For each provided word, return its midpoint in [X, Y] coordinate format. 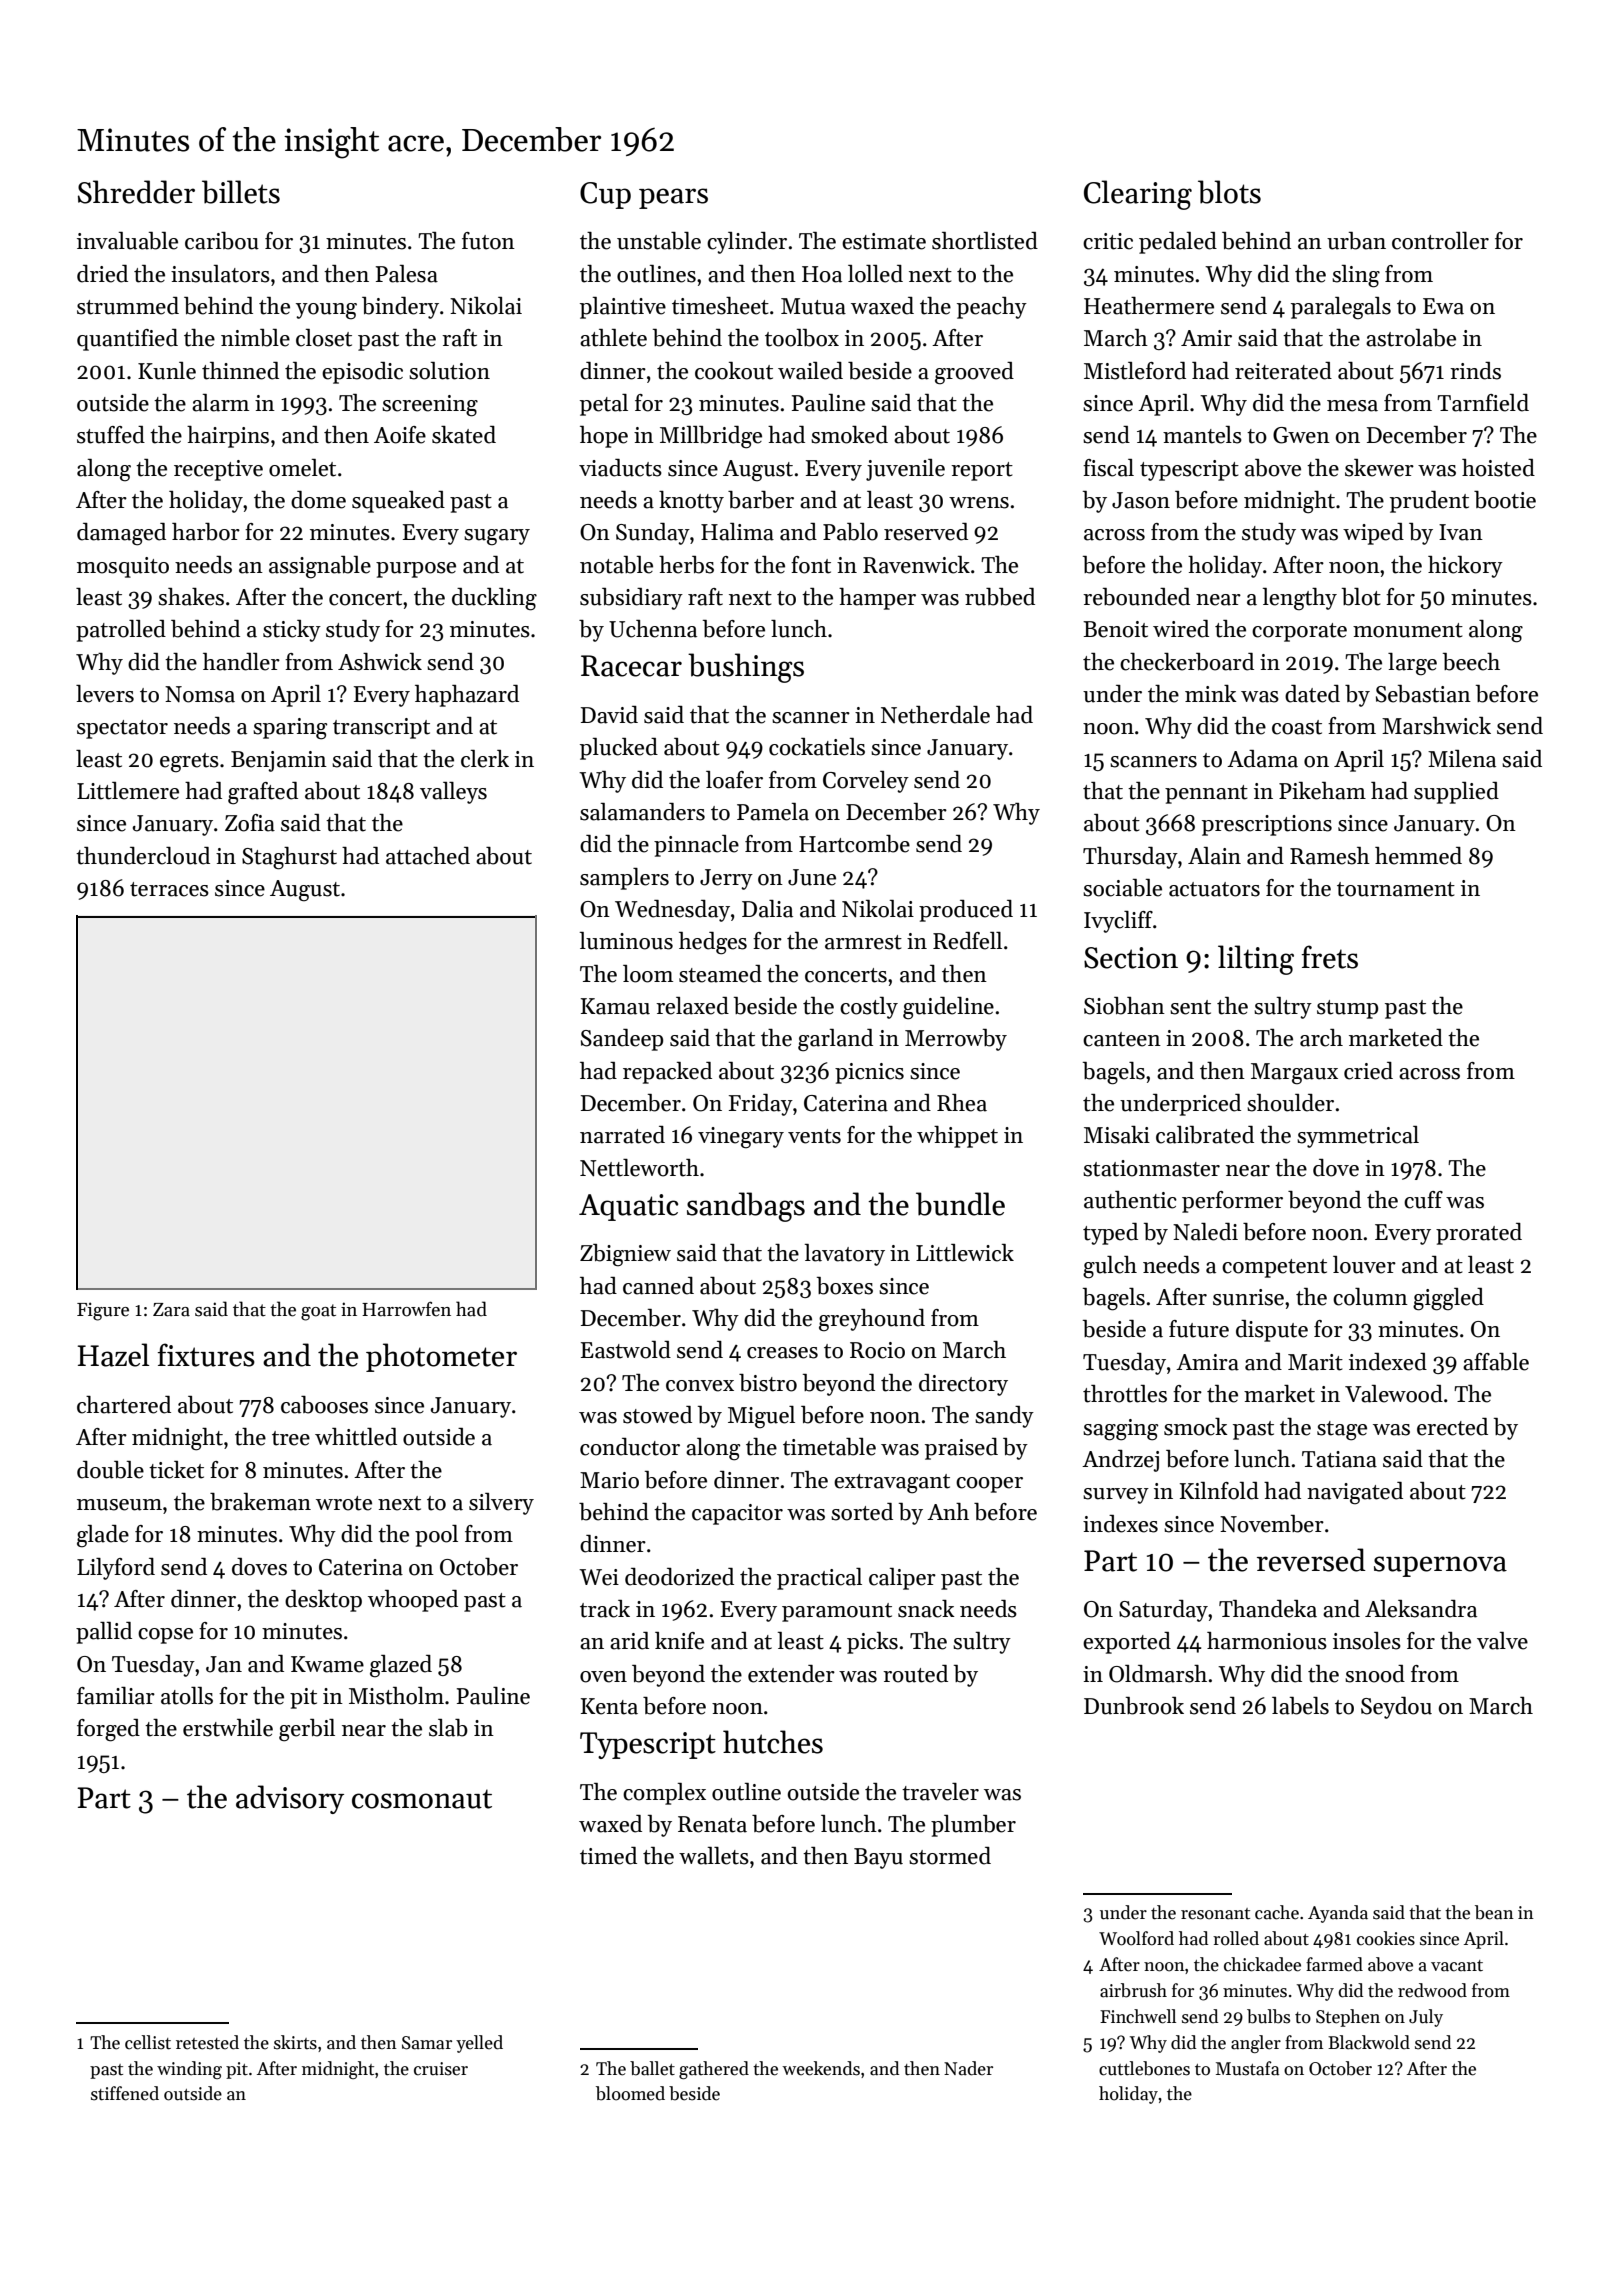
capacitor [737, 1514]
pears [673, 198]
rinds [1475, 371]
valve [1502, 1641]
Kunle [167, 371]
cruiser [441, 2069]
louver [1364, 1265]
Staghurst [289, 858]
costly [869, 1008]
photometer [441, 1357]
